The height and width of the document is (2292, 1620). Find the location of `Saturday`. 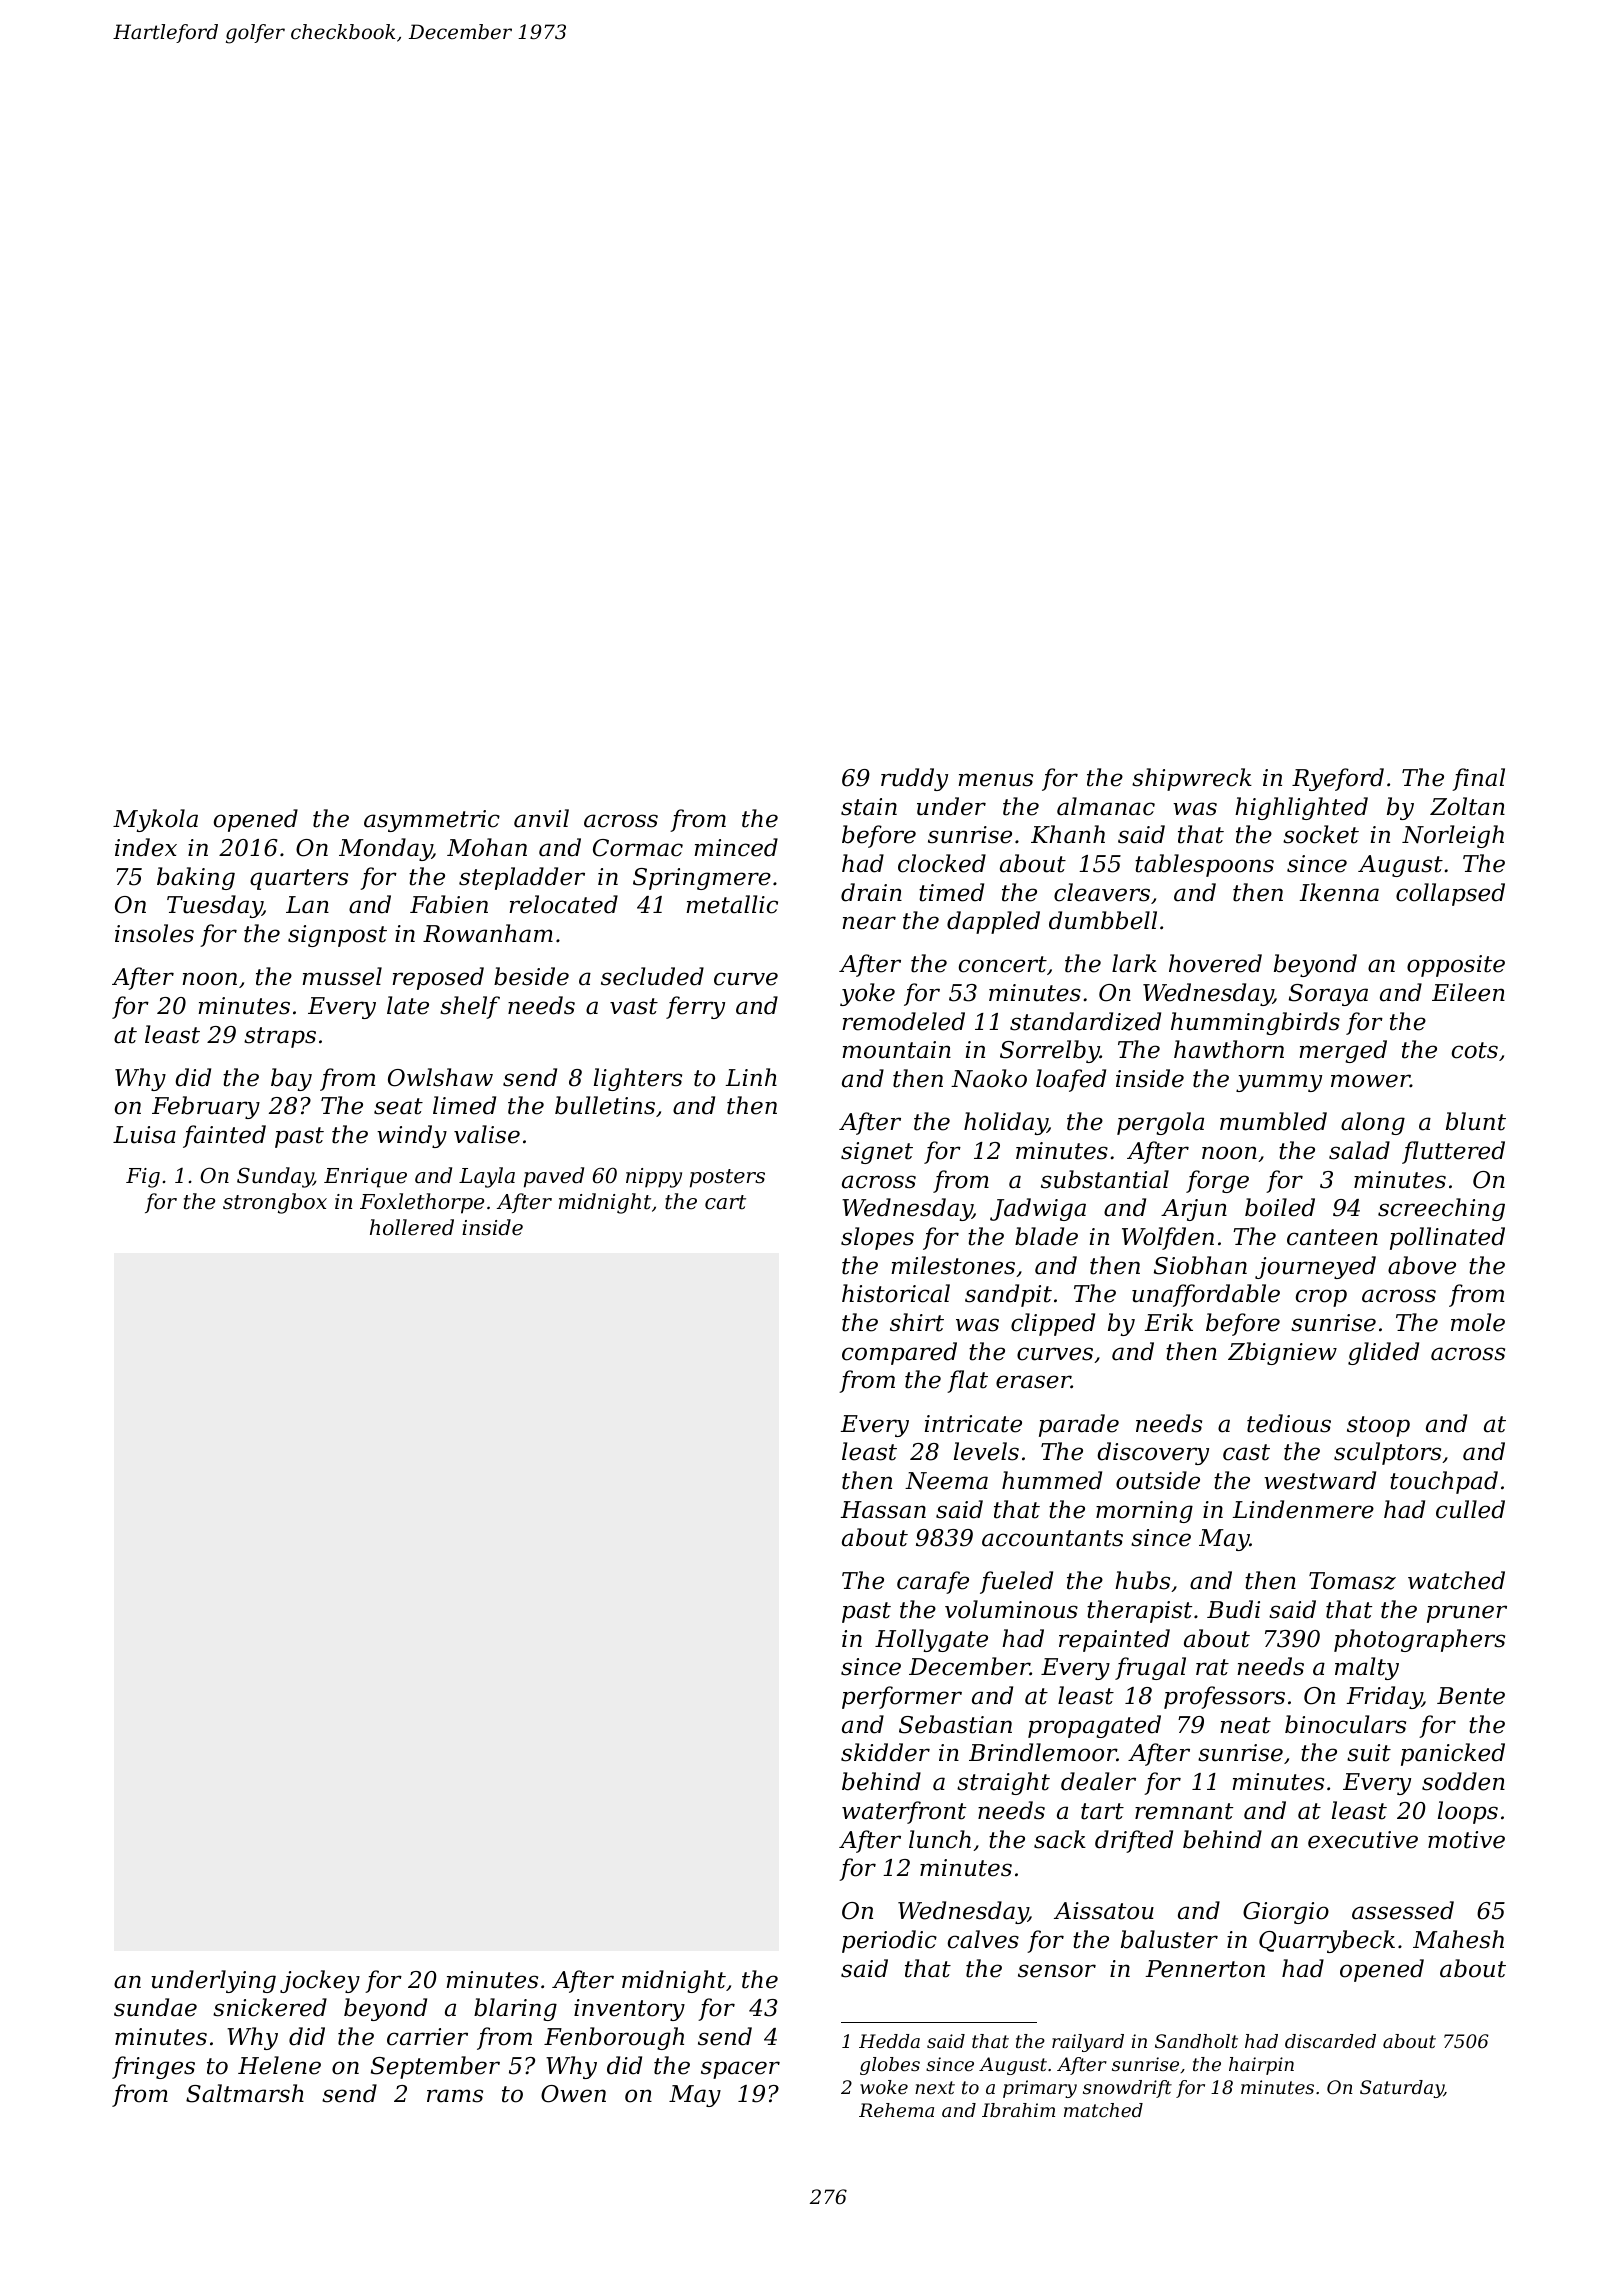

Saturday is located at coordinates (1402, 2089).
